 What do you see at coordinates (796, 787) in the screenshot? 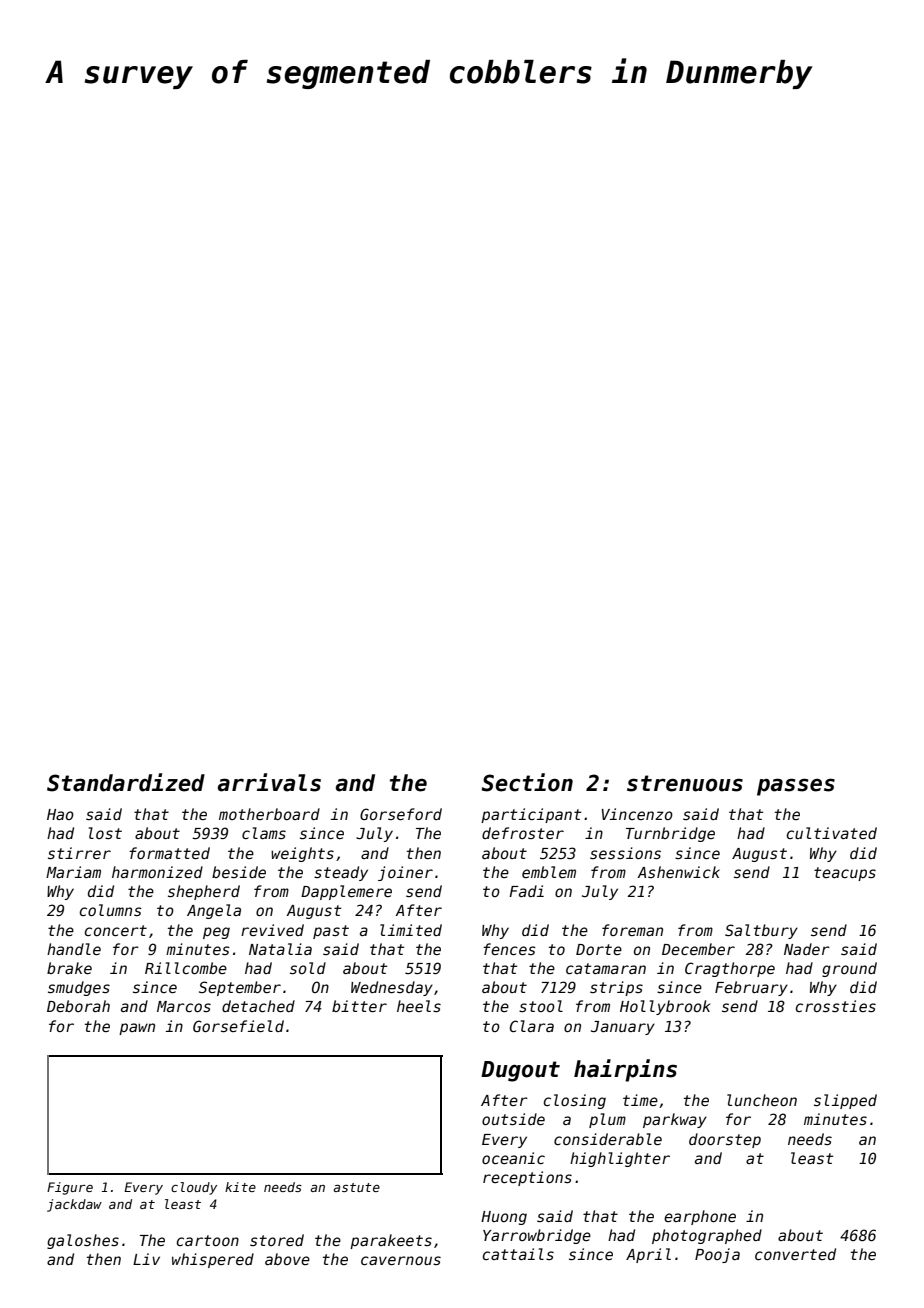
I see `passes` at bounding box center [796, 787].
